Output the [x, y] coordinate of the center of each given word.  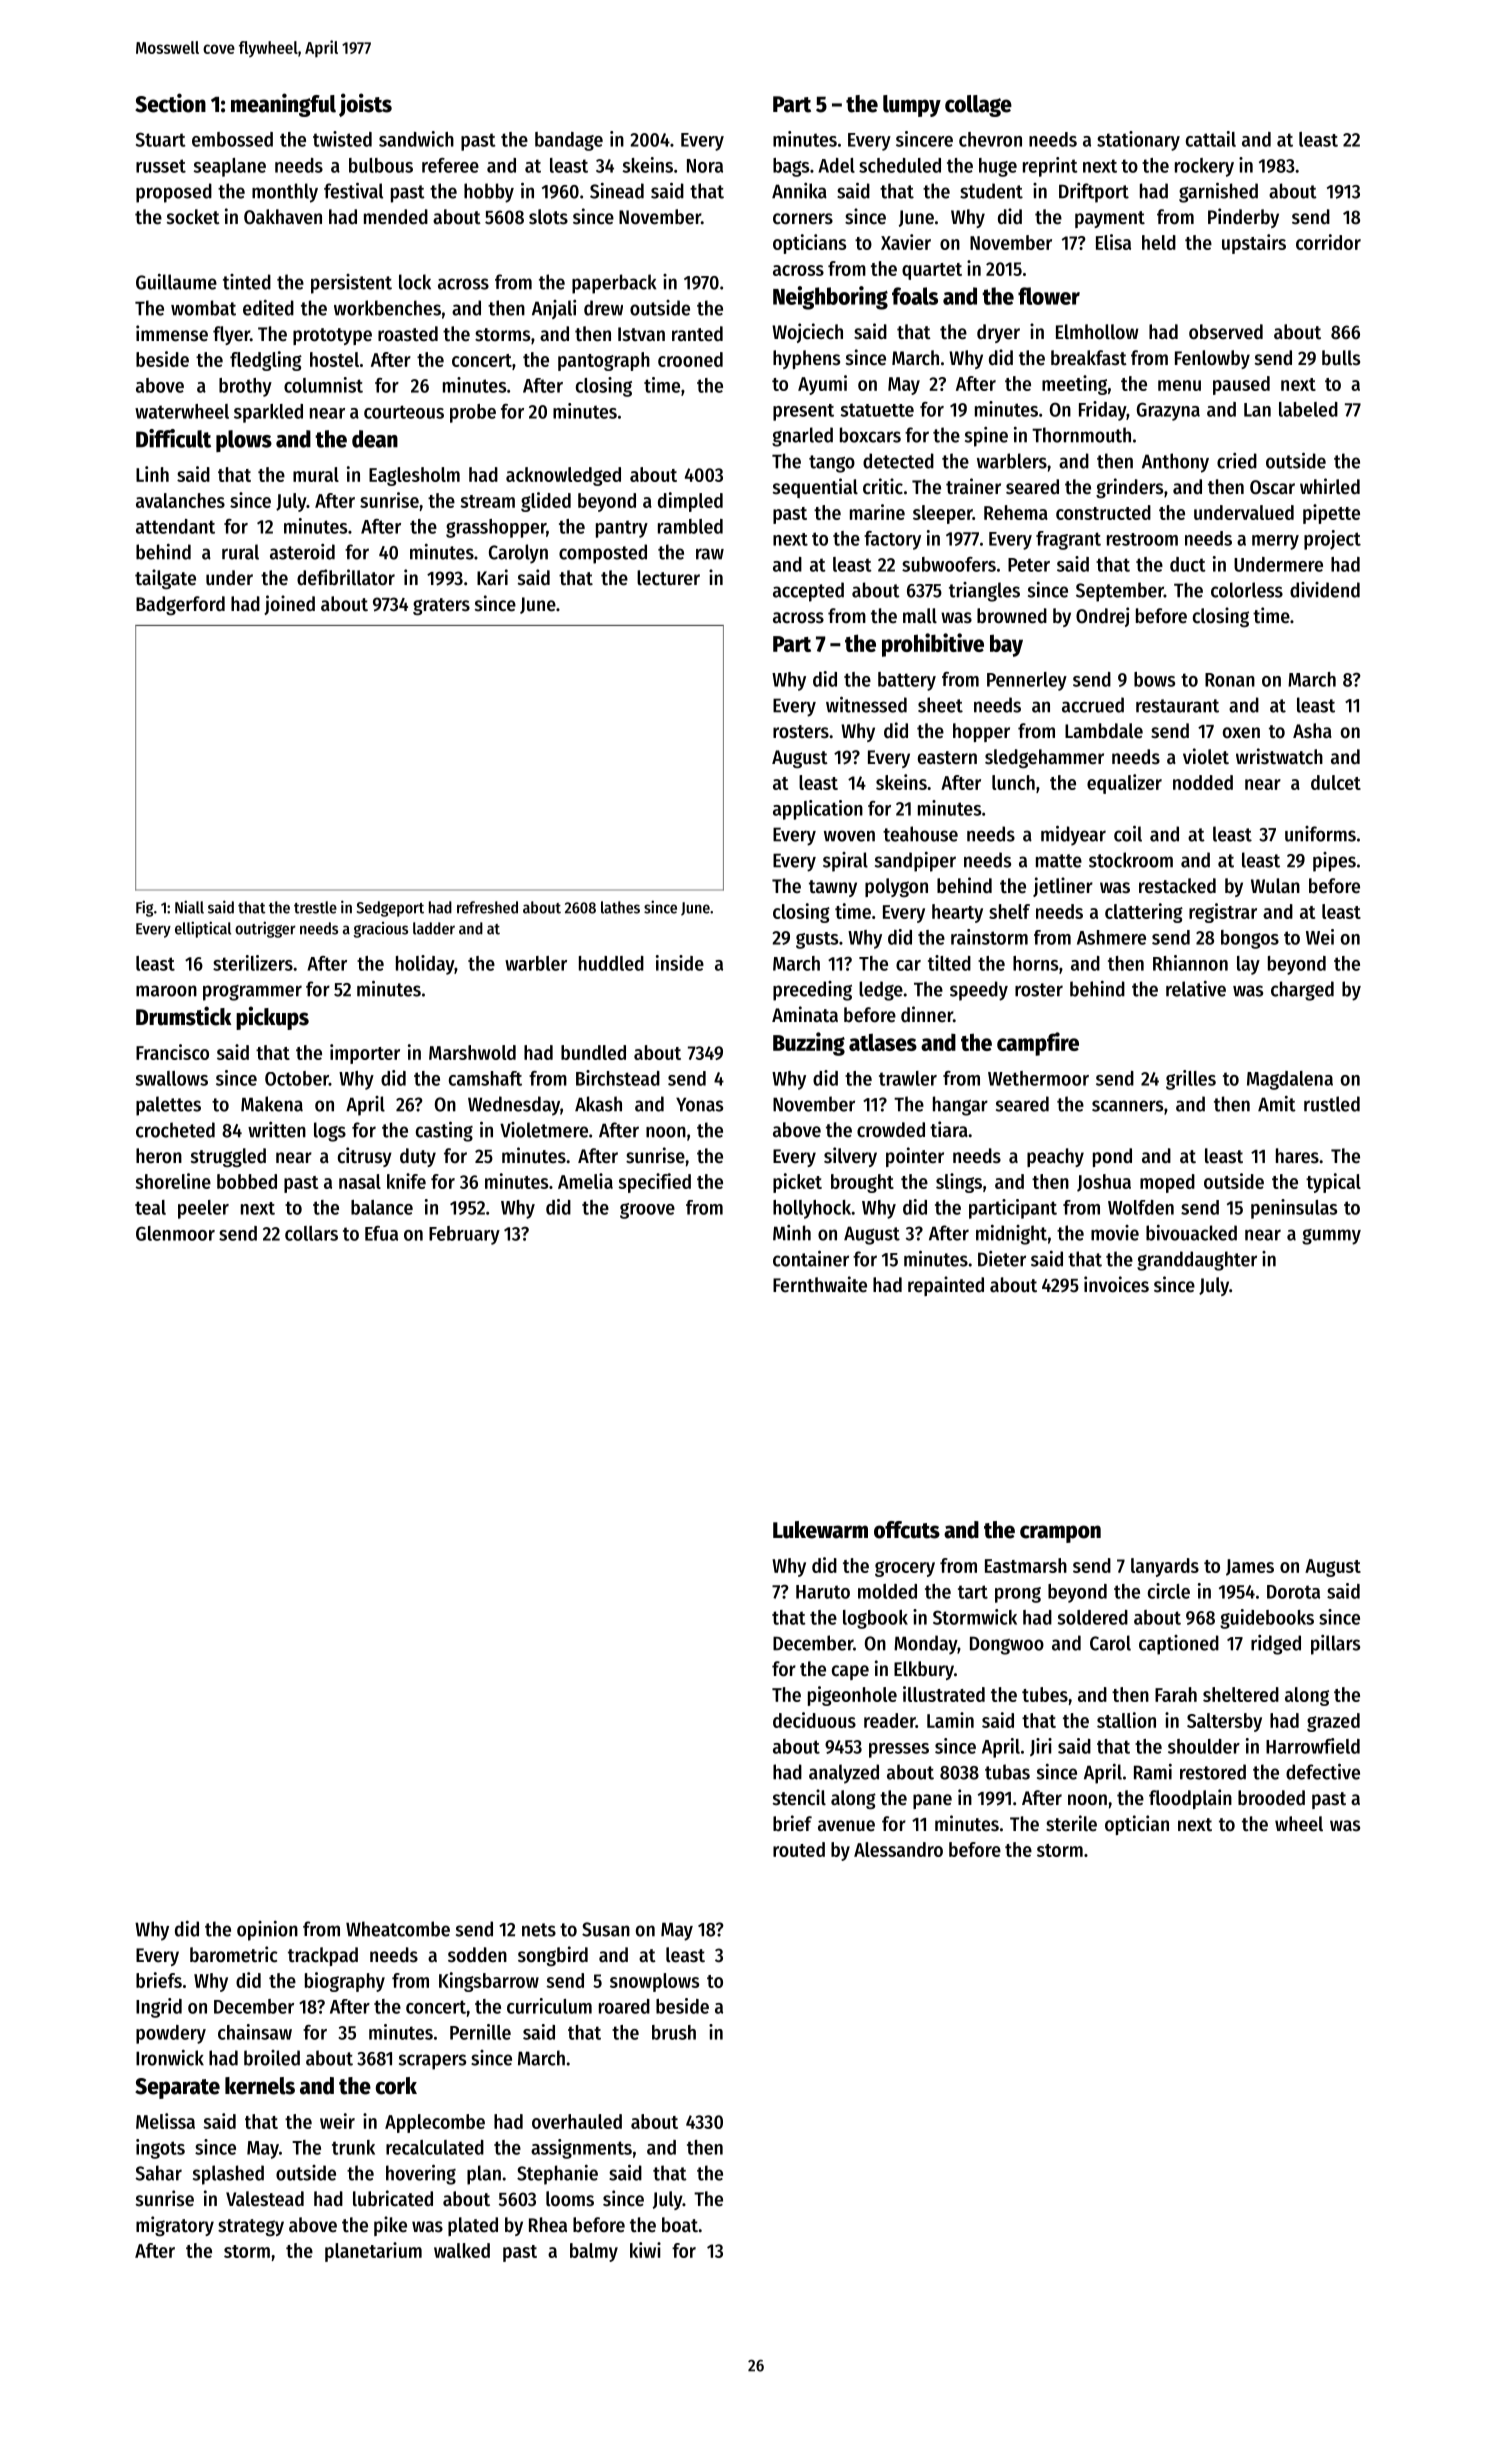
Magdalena [1290, 1080]
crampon [1060, 1534]
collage [978, 106]
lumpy [912, 106]
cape [850, 1672]
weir [337, 2121]
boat [680, 2225]
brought [862, 1183]
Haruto [823, 1592]
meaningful [283, 105]
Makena [272, 1104]
